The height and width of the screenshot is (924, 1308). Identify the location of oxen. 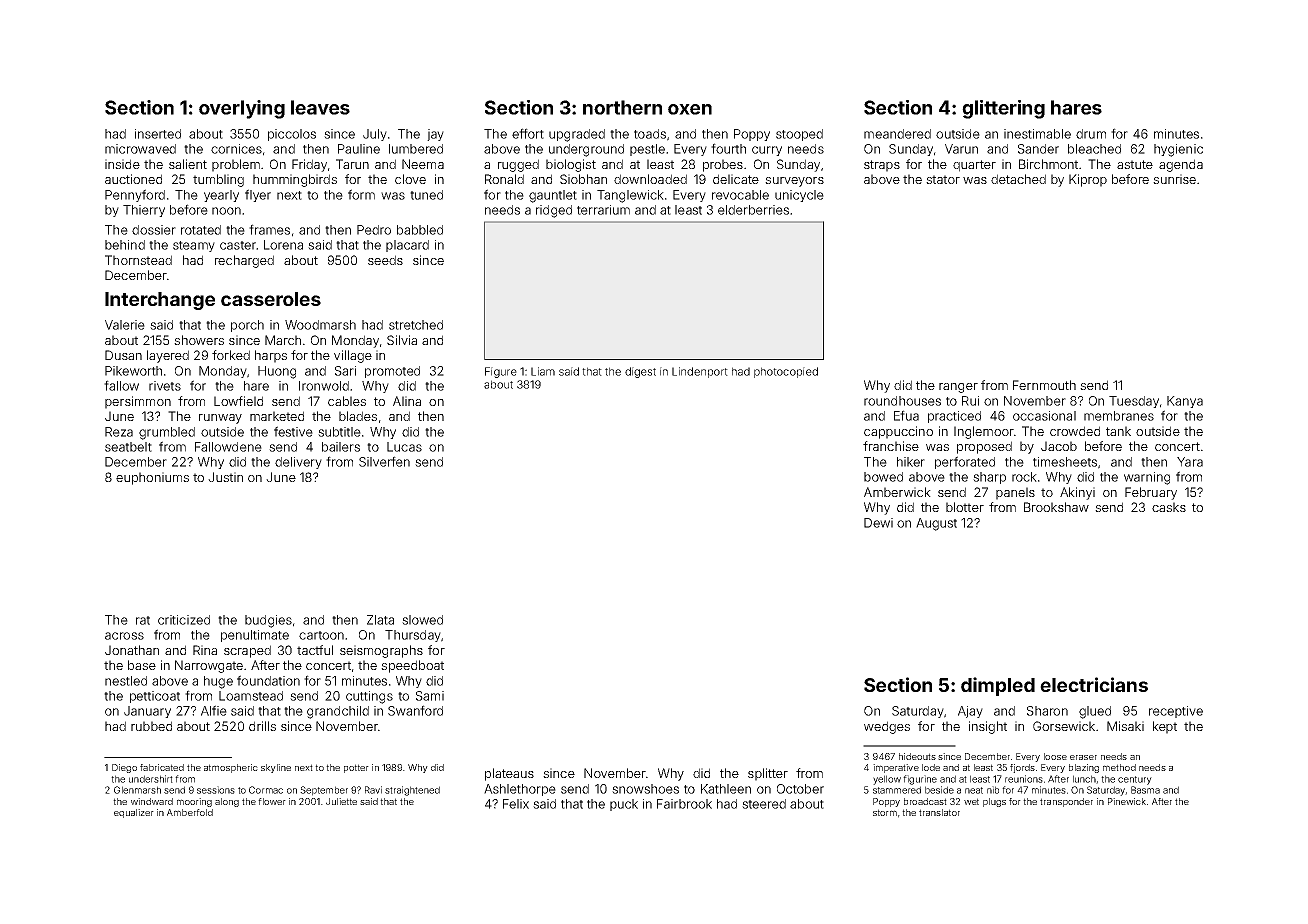
(690, 109).
